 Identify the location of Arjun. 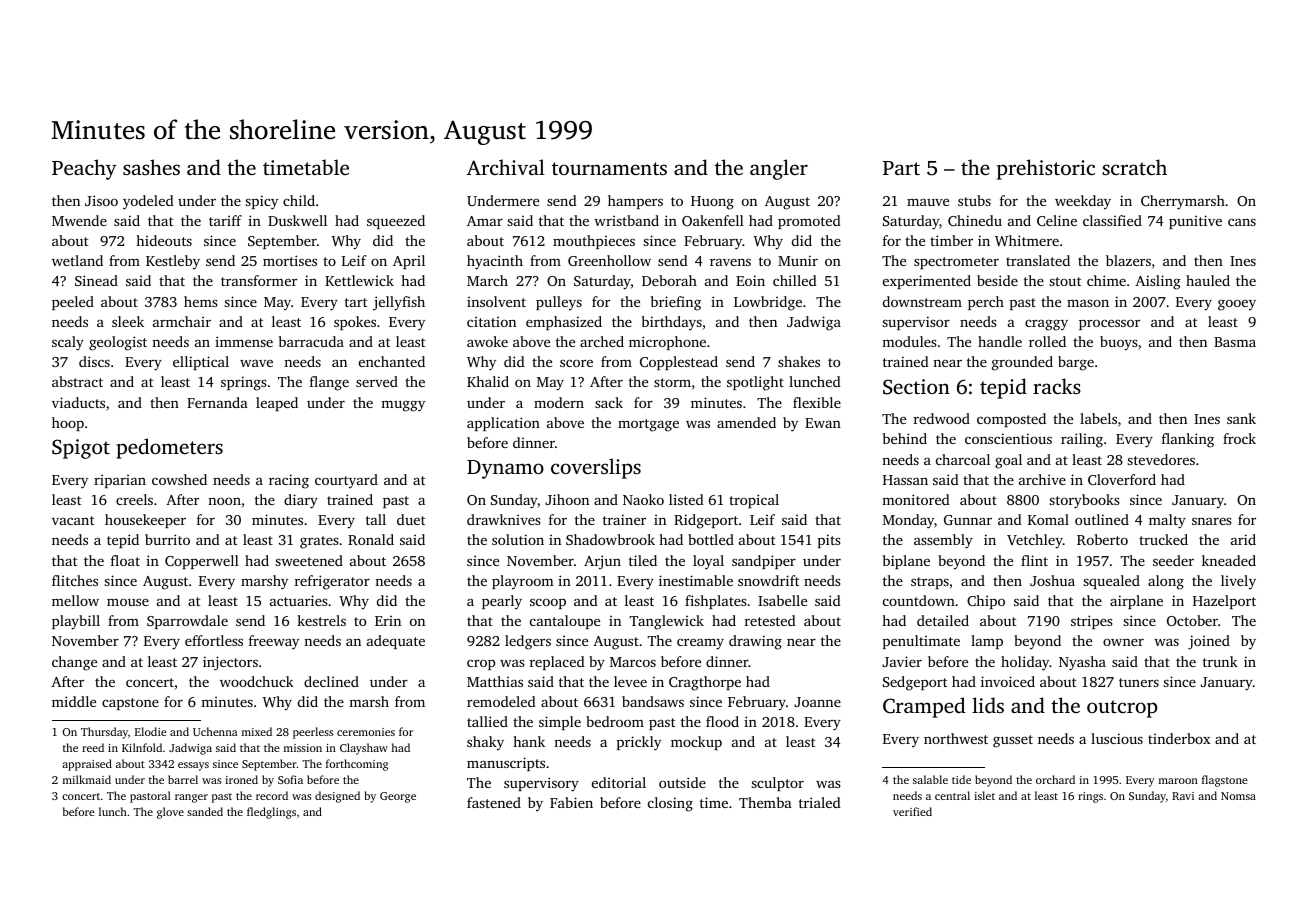
(602, 562).
